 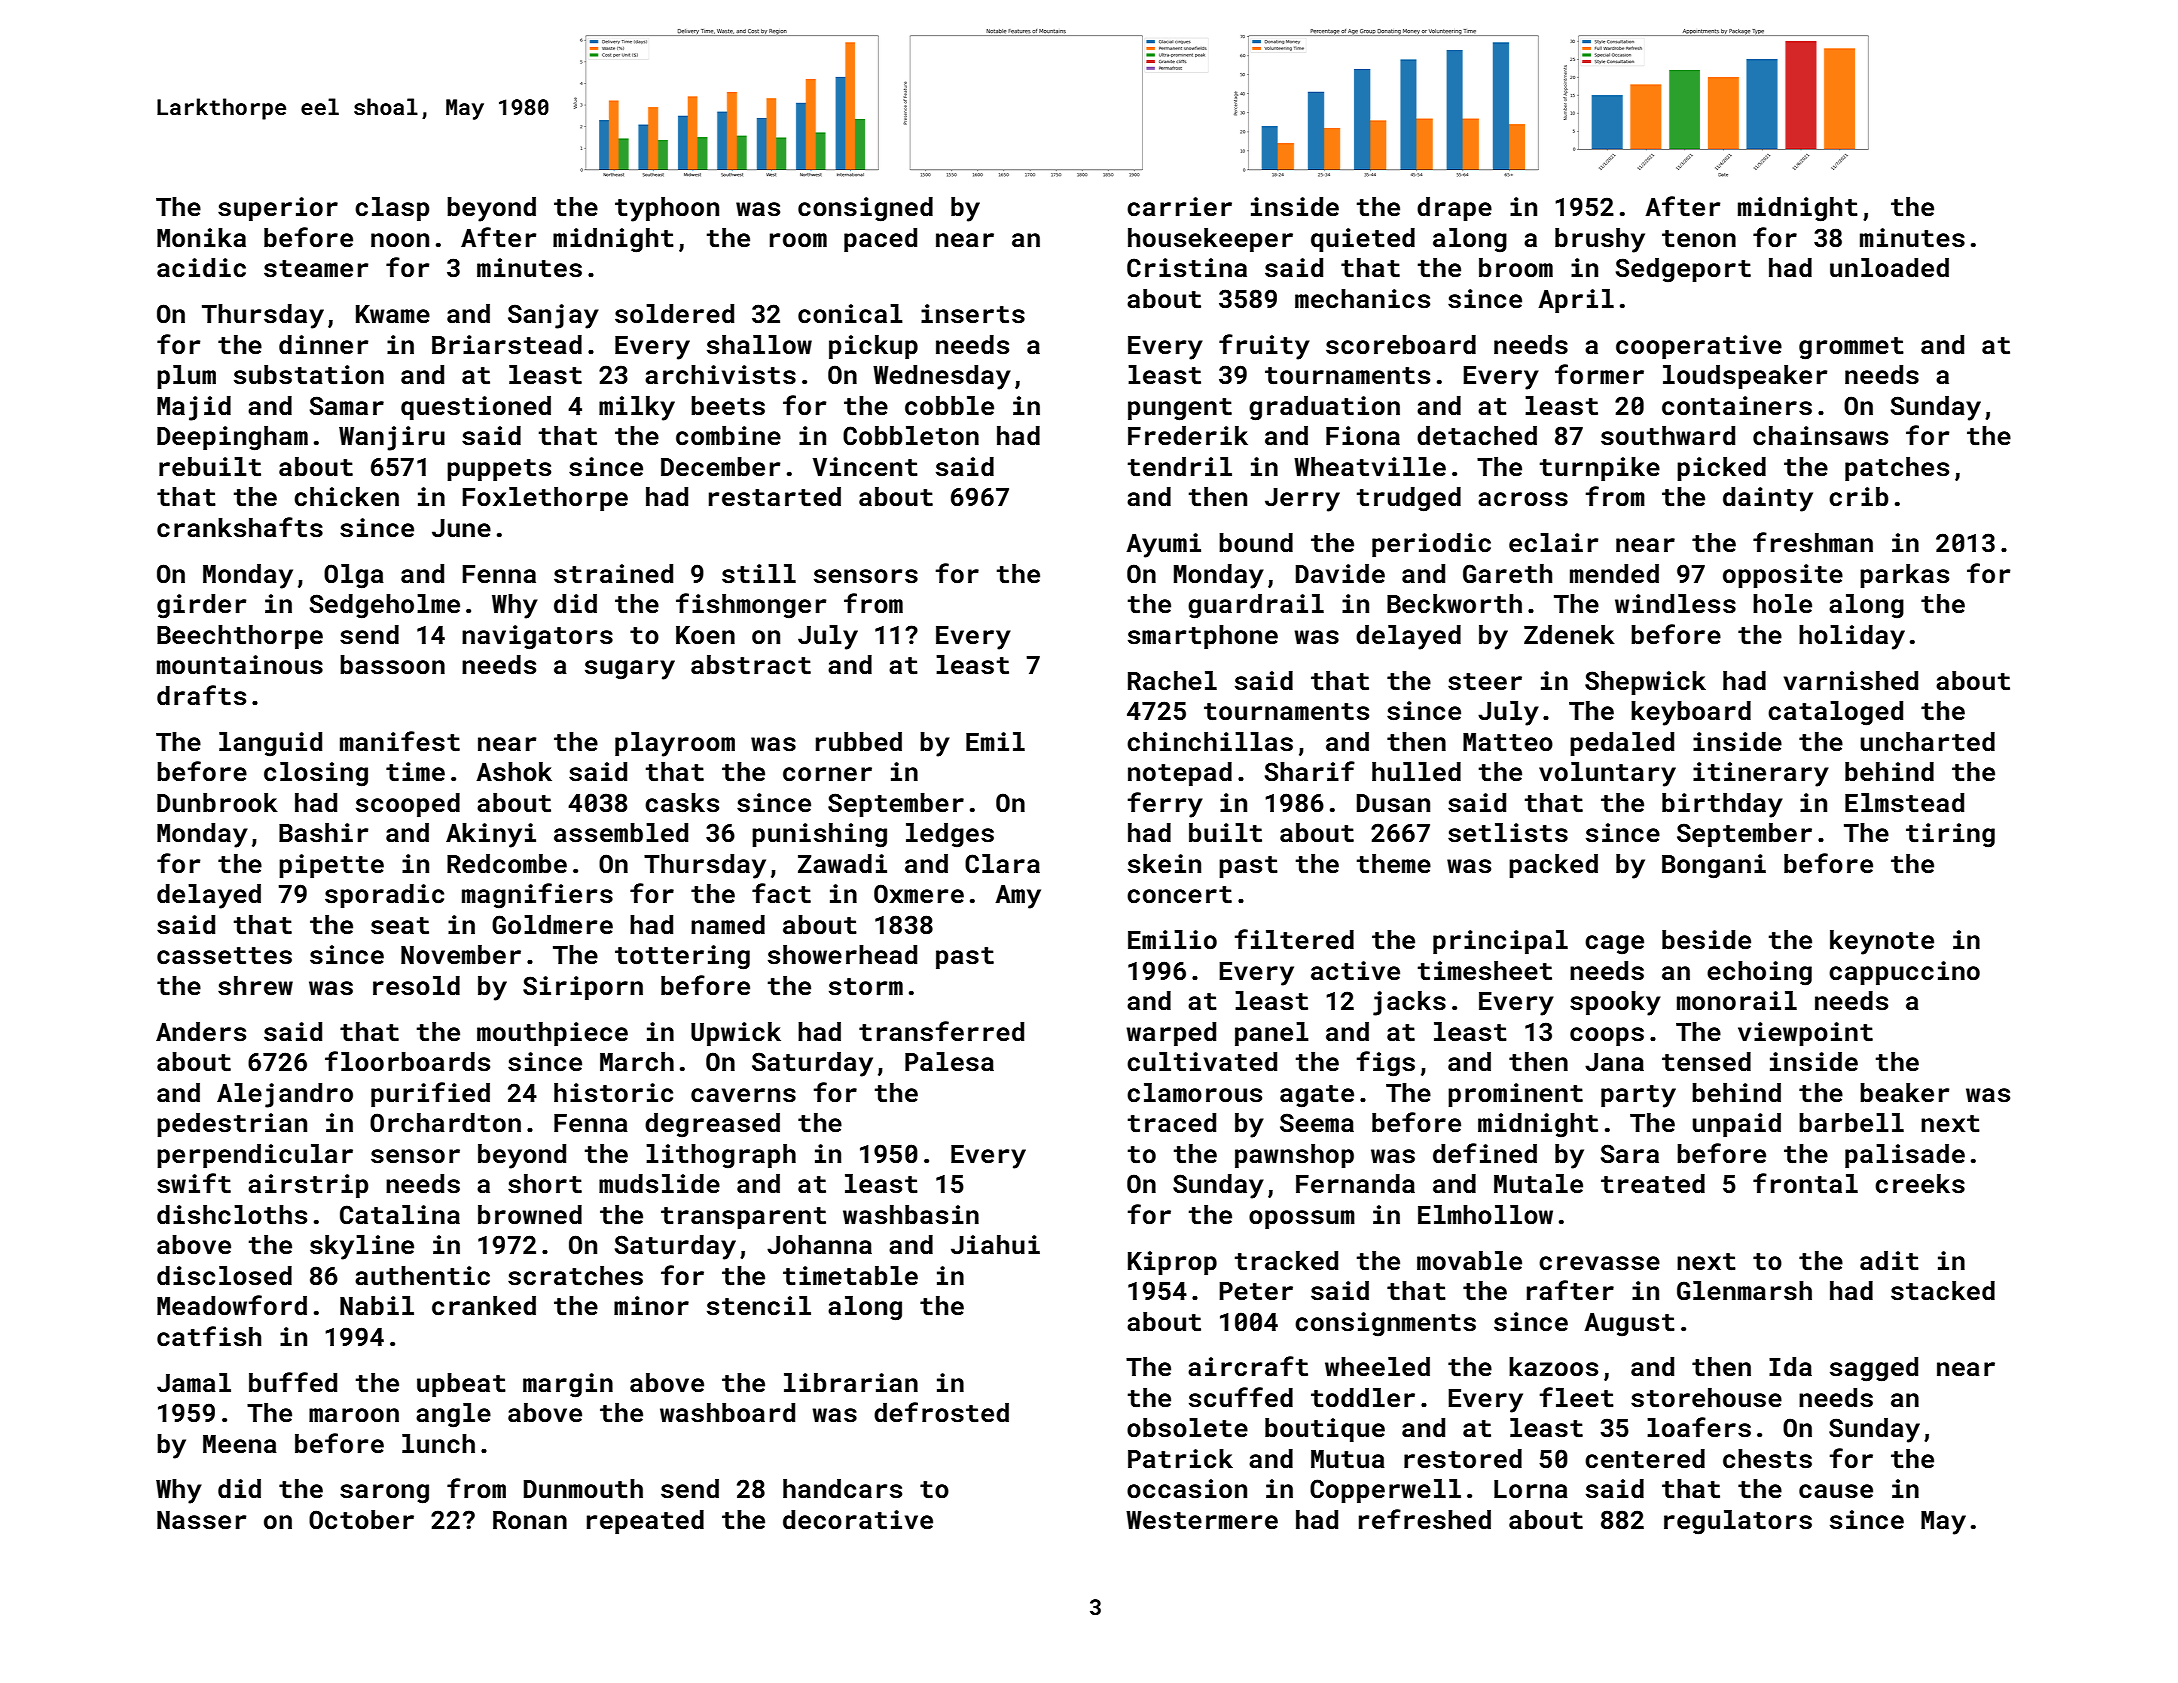 I want to click on unloaded, so click(x=1889, y=268).
